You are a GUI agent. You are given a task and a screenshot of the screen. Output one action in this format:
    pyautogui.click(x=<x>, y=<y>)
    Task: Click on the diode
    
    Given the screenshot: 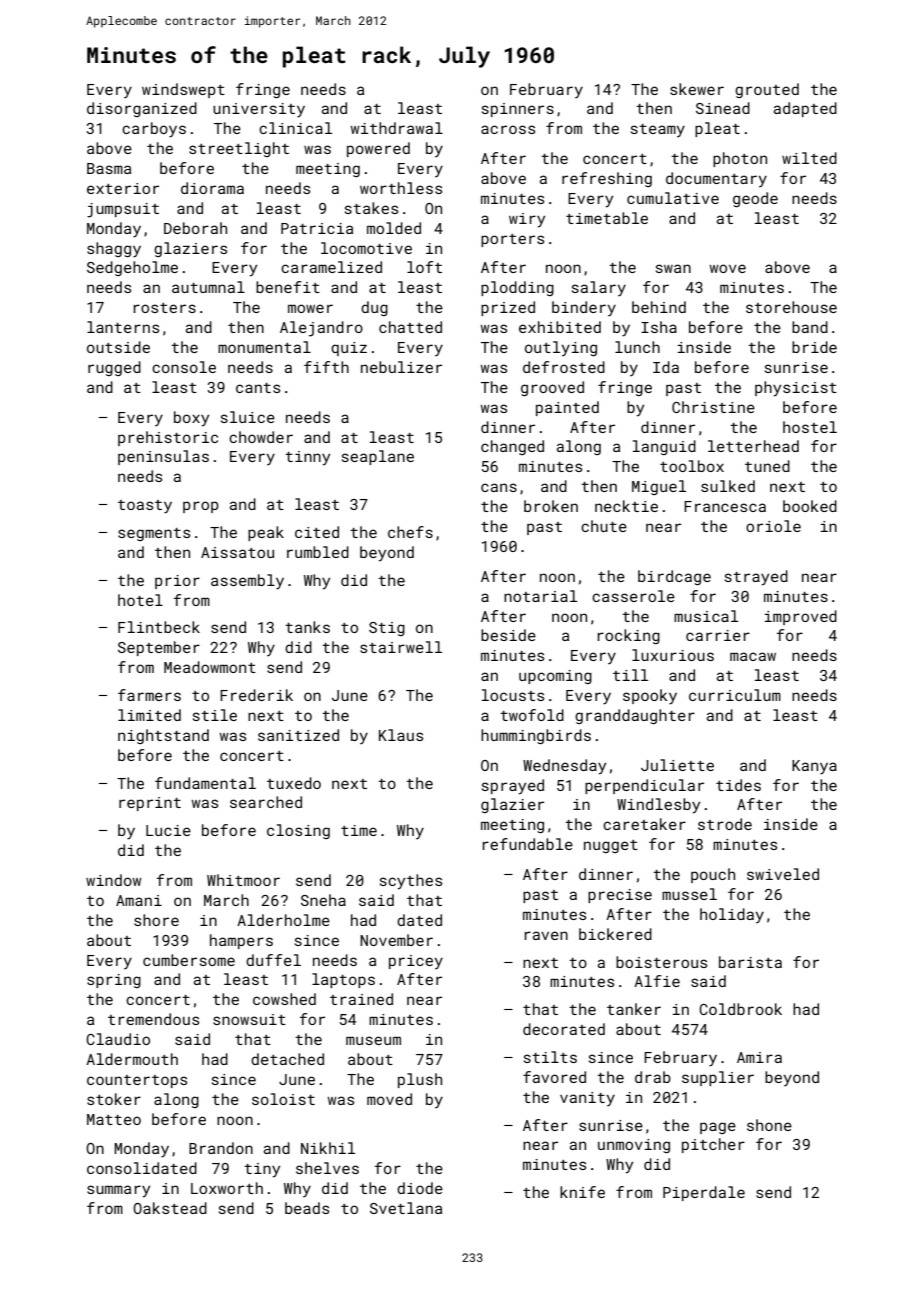 What is the action you would take?
    pyautogui.click(x=420, y=1188)
